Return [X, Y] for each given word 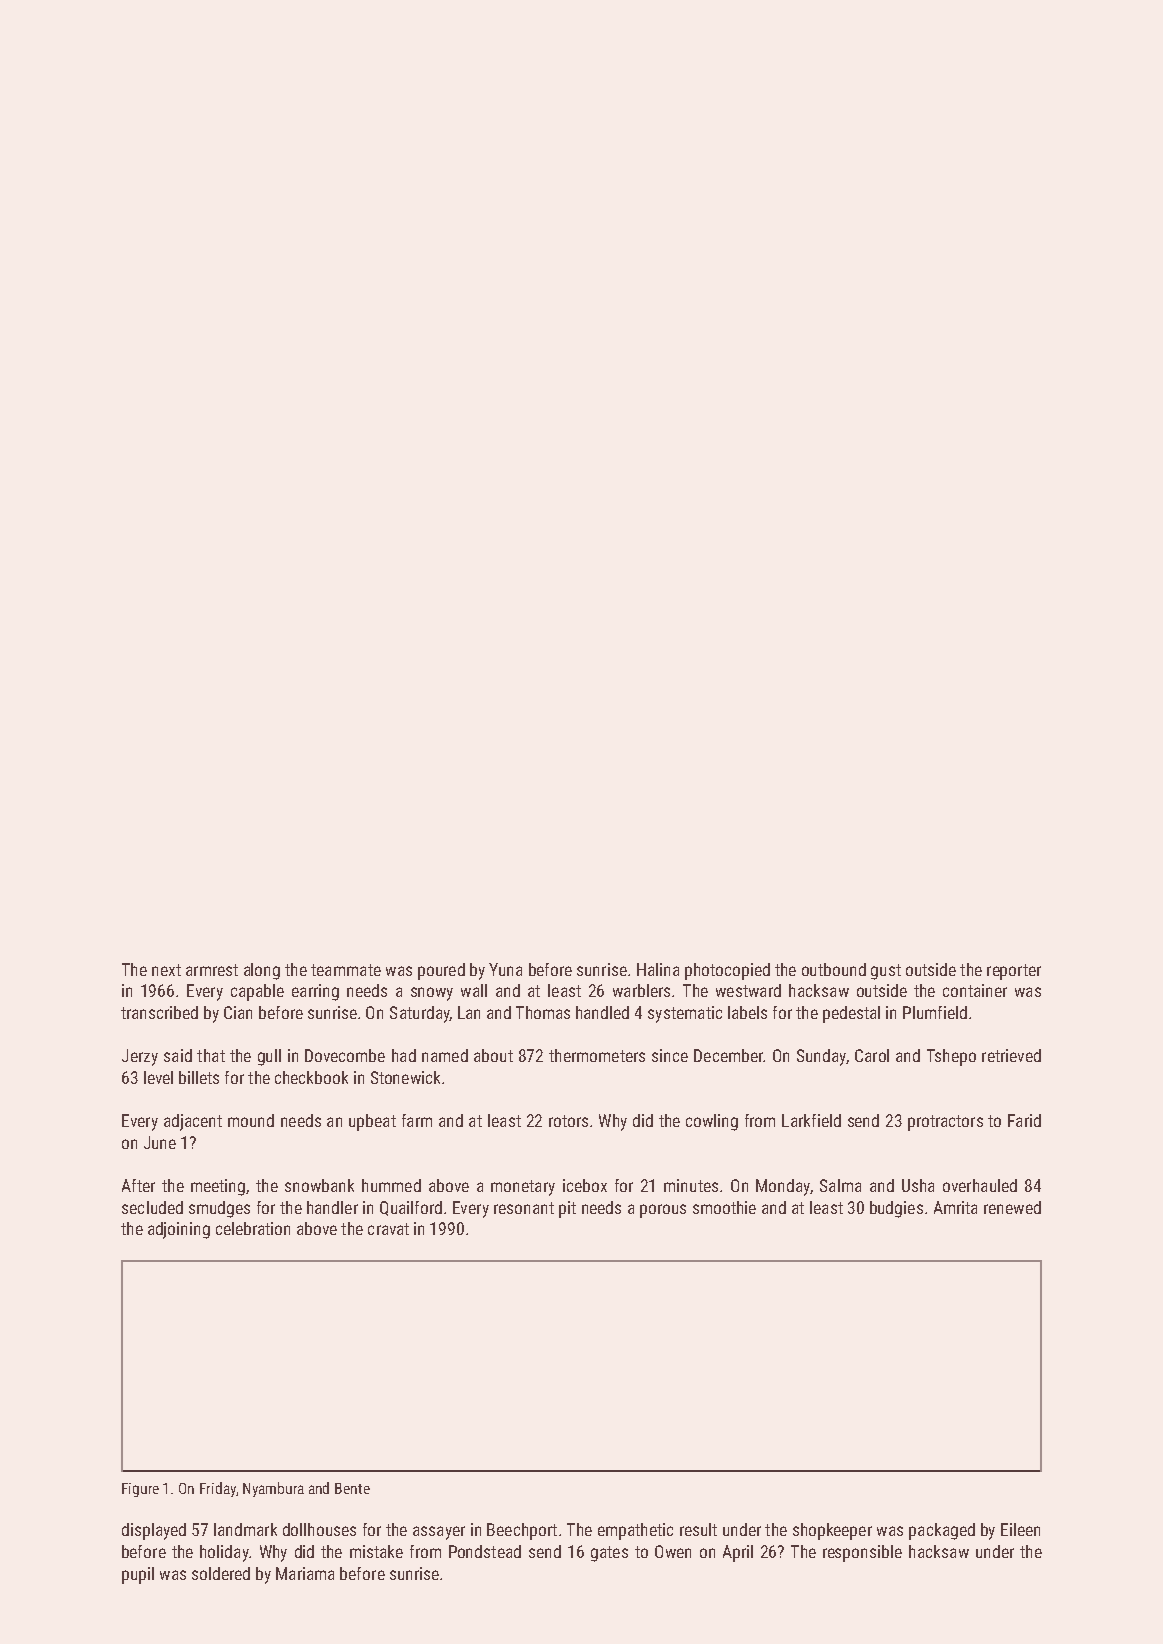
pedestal [851, 1014]
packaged [942, 1531]
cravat [388, 1229]
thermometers [597, 1055]
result [698, 1529]
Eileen [1020, 1529]
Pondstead [485, 1551]
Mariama [305, 1573]
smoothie [724, 1207]
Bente [352, 1488]
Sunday [821, 1057]
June [160, 1142]
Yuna [505, 969]
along [262, 971]
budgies [896, 1209]
